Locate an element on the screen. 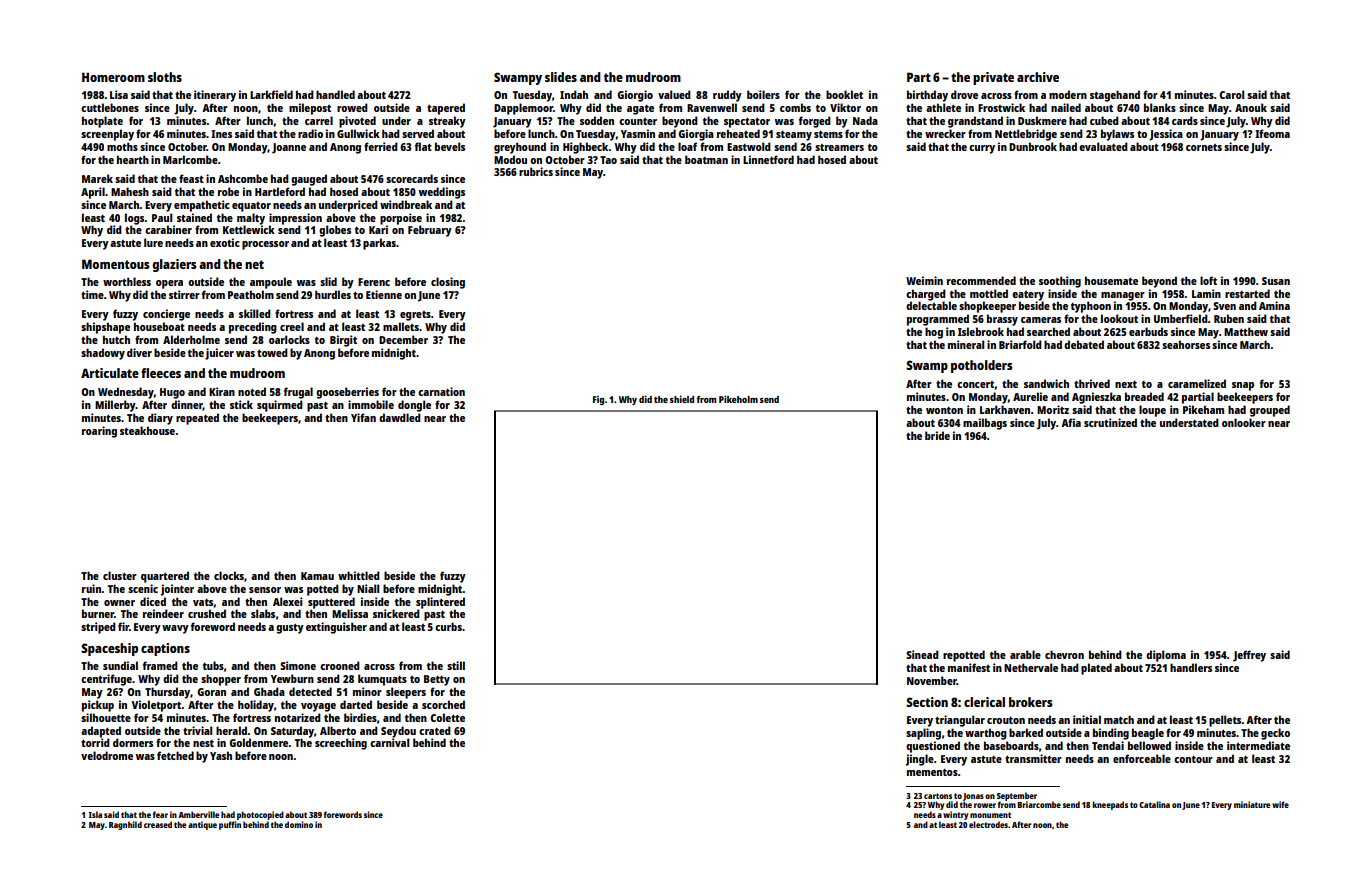 The image size is (1372, 887). Thursday is located at coordinates (167, 693).
